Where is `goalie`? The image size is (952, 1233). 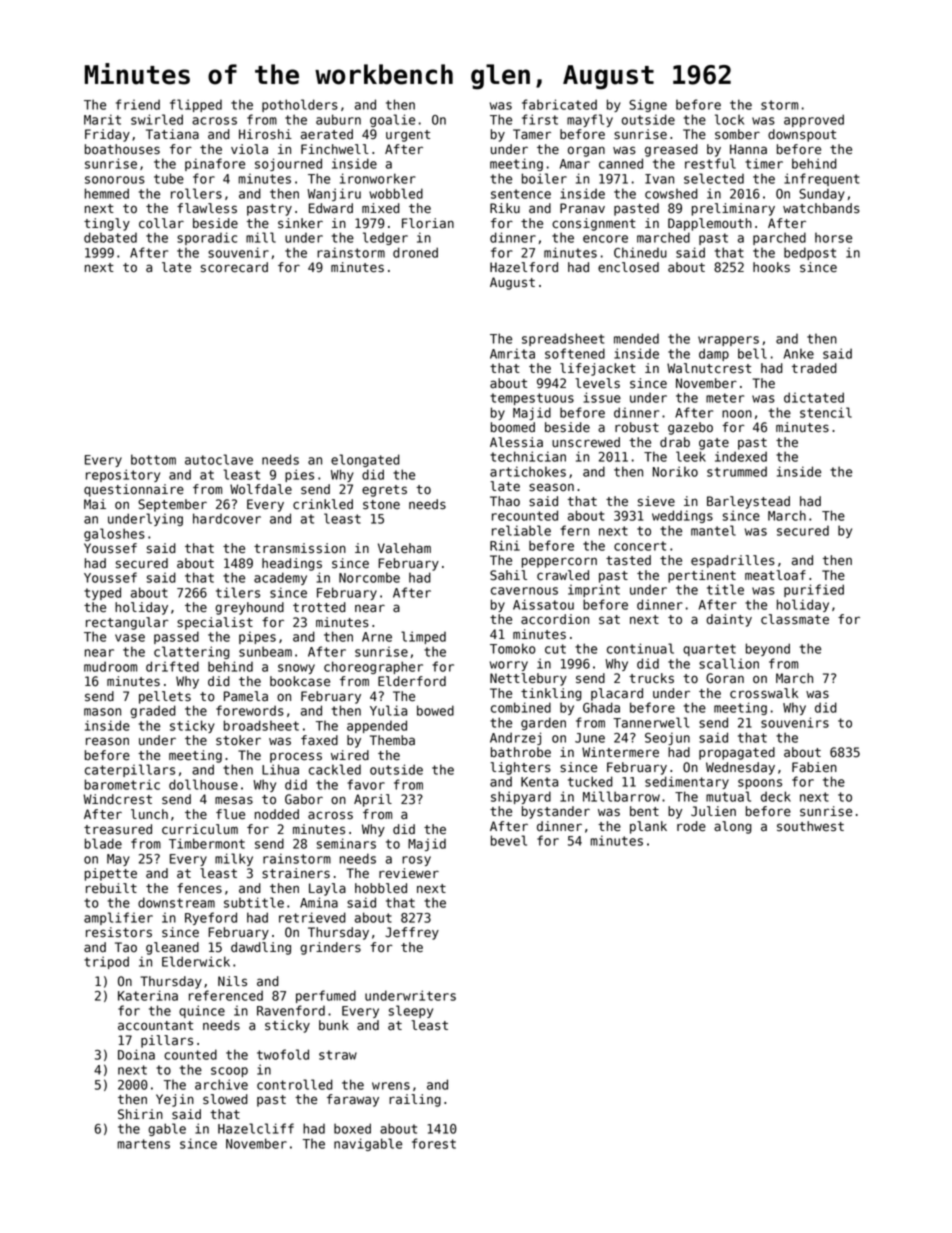
goalie is located at coordinates (392, 120).
